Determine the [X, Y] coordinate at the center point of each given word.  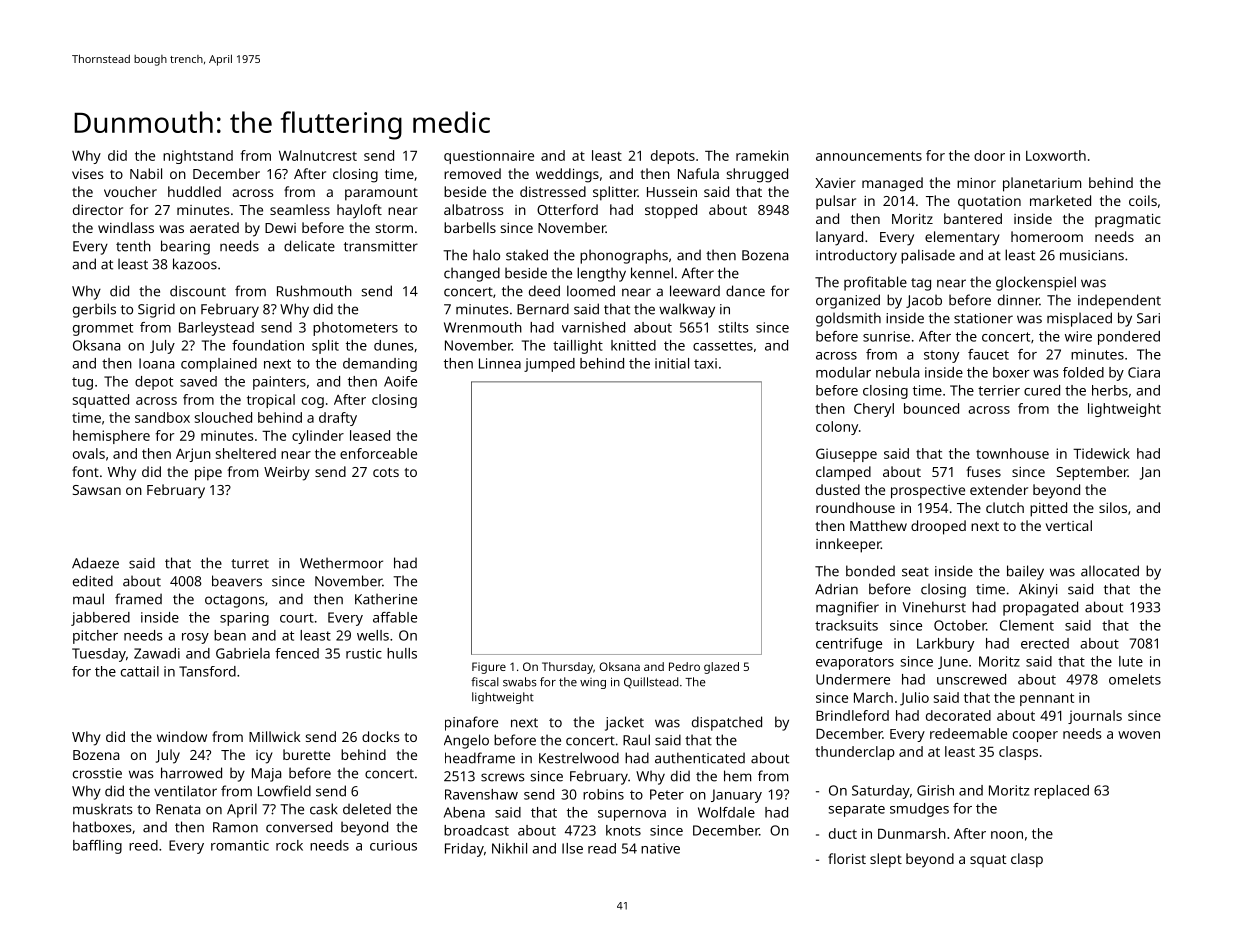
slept [886, 860]
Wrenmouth [483, 327]
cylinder [318, 437]
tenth [133, 246]
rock [289, 845]
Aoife [400, 381]
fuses [984, 471]
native [660, 848]
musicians [1092, 255]
